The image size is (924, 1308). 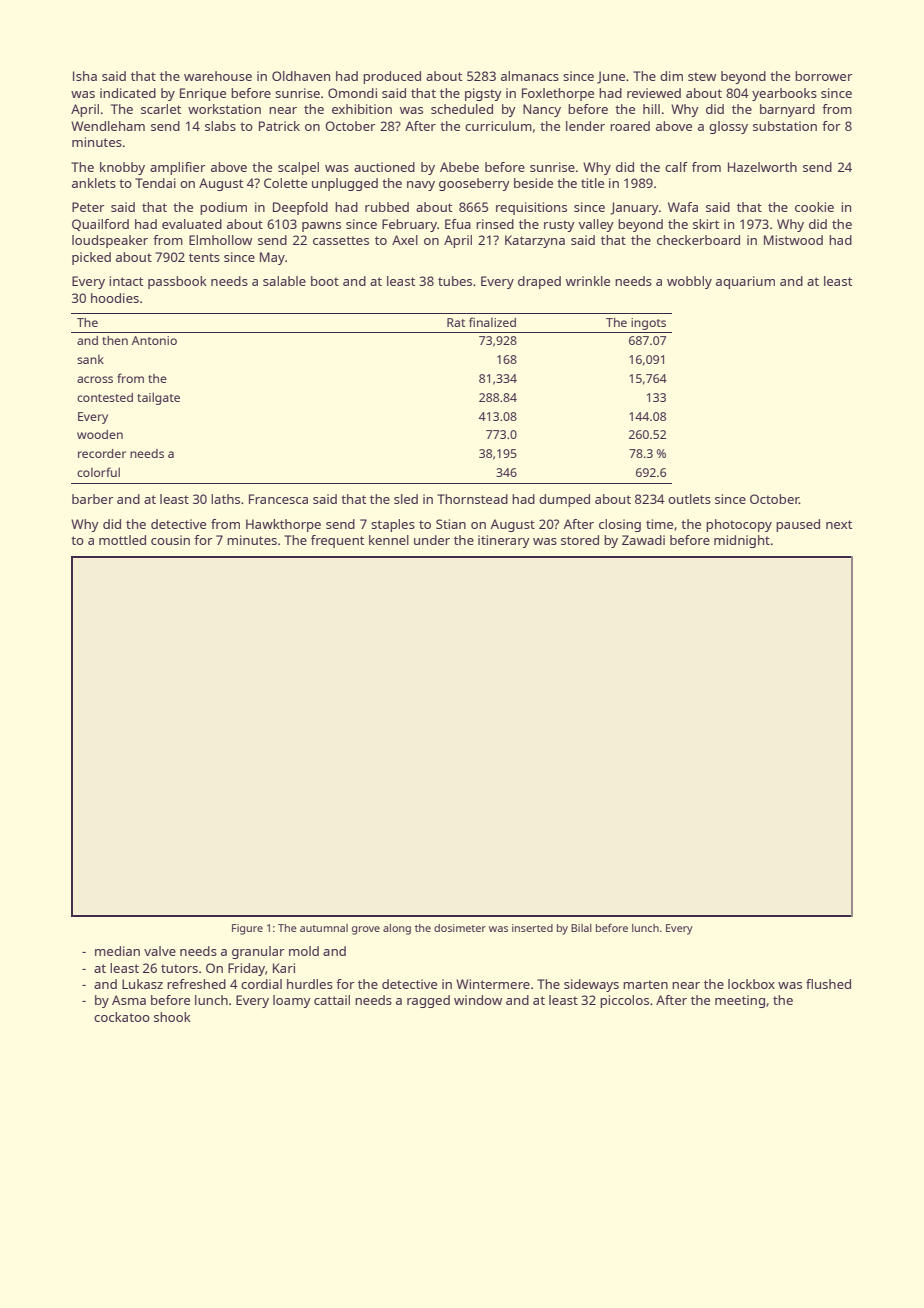 I want to click on Rat, so click(x=456, y=322).
